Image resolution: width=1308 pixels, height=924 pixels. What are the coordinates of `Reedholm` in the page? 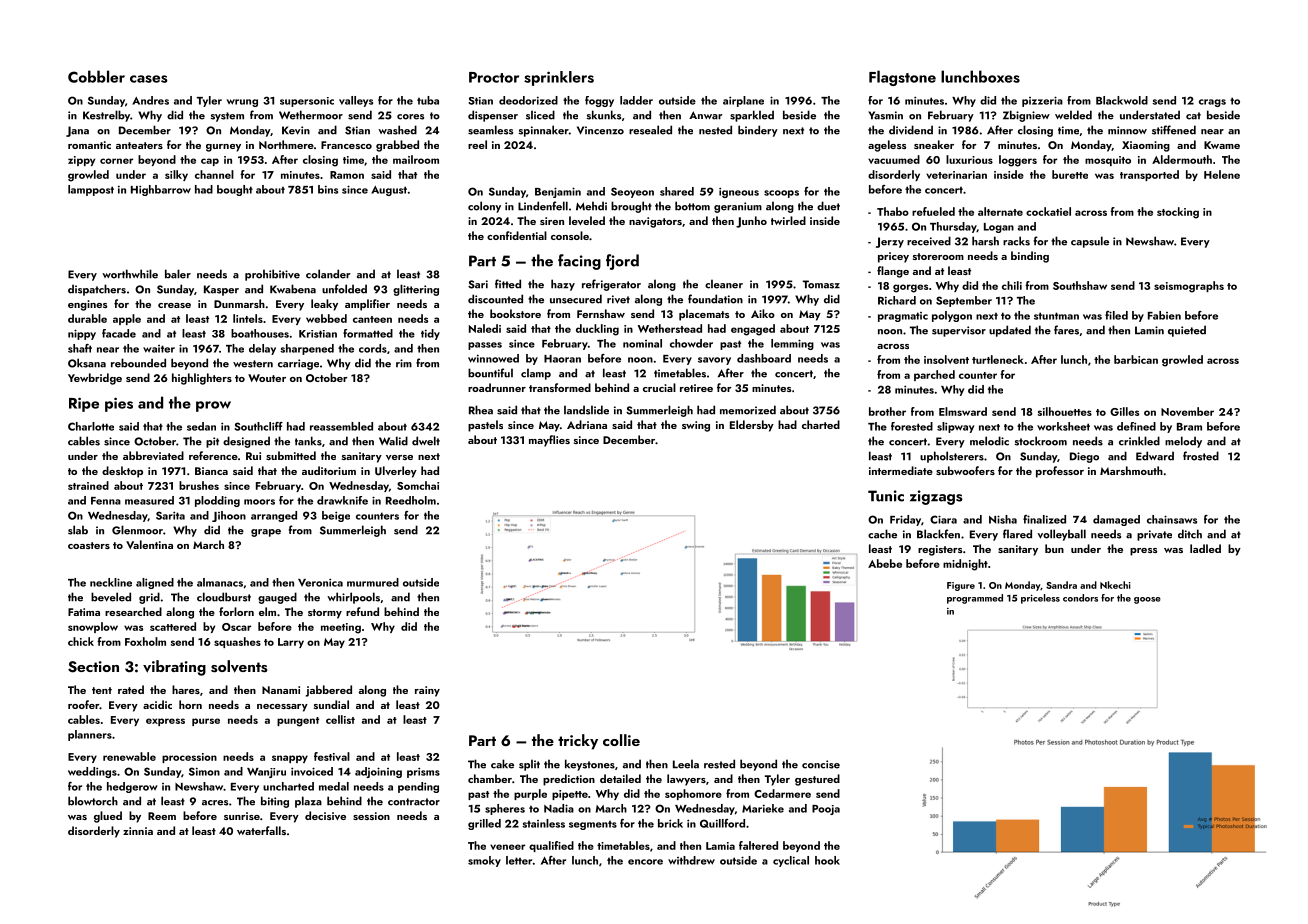 It's located at (411, 500).
